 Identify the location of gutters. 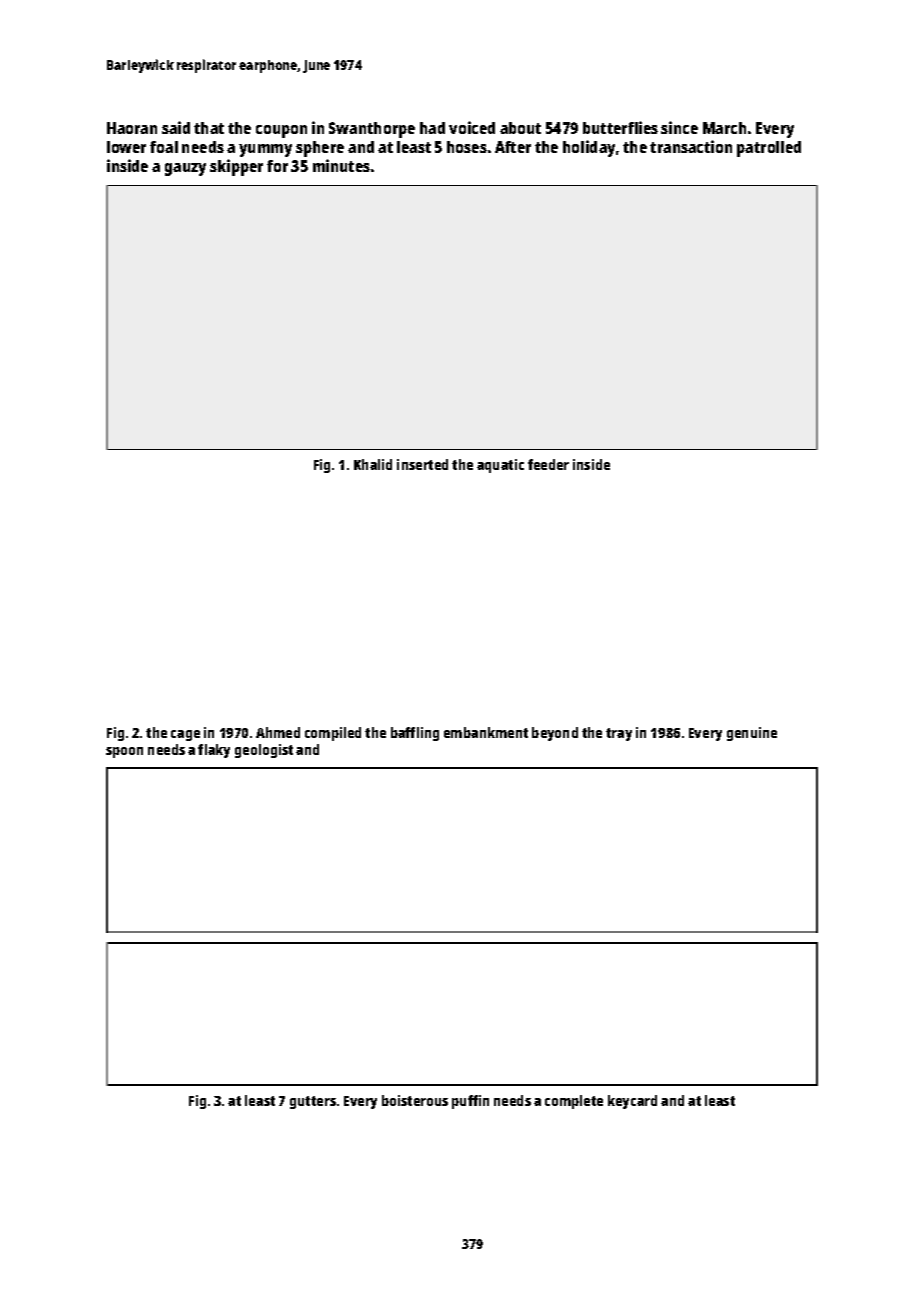
(313, 1102).
